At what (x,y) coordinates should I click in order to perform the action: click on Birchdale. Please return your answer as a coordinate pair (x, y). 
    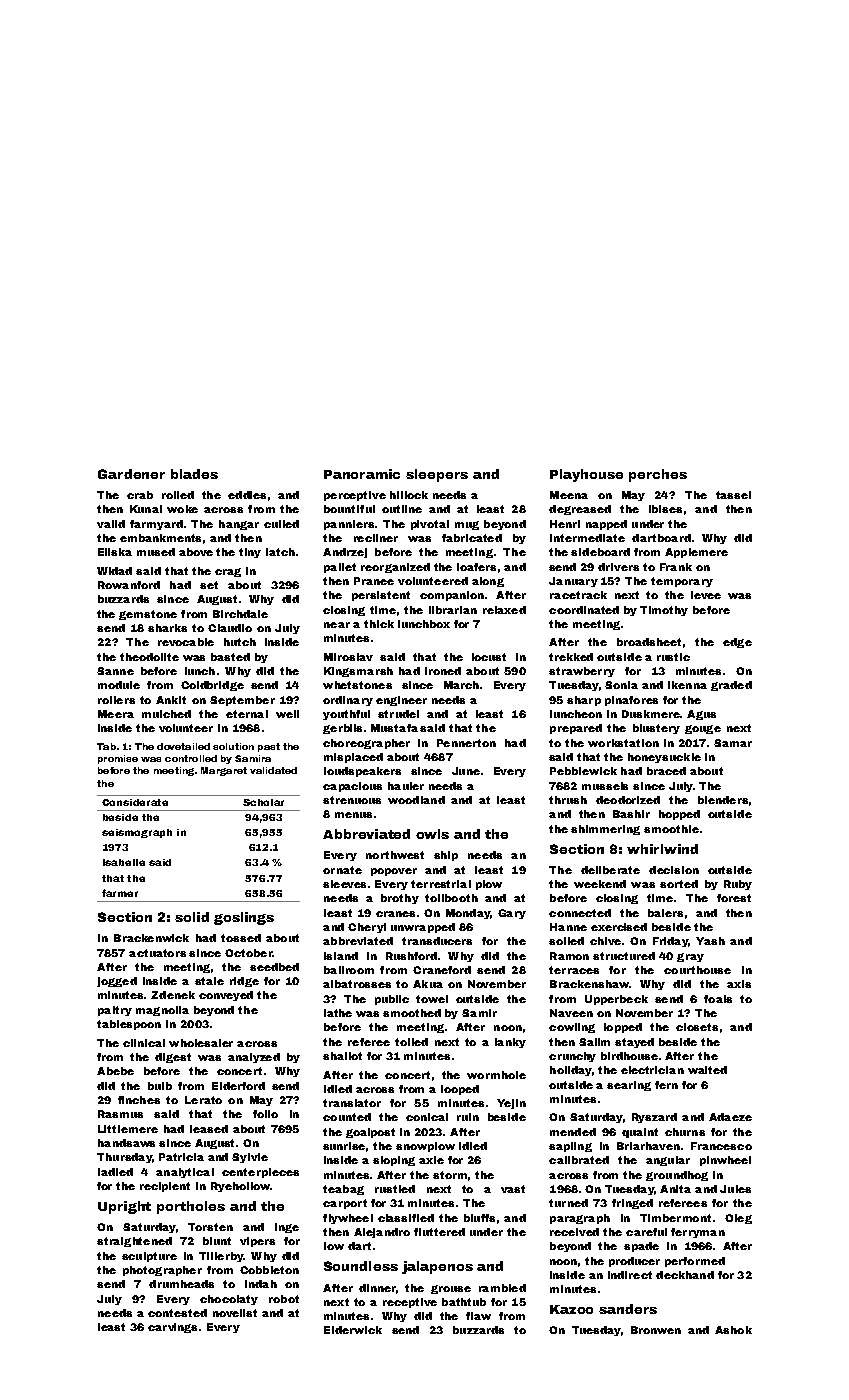
    Looking at the image, I should click on (240, 614).
